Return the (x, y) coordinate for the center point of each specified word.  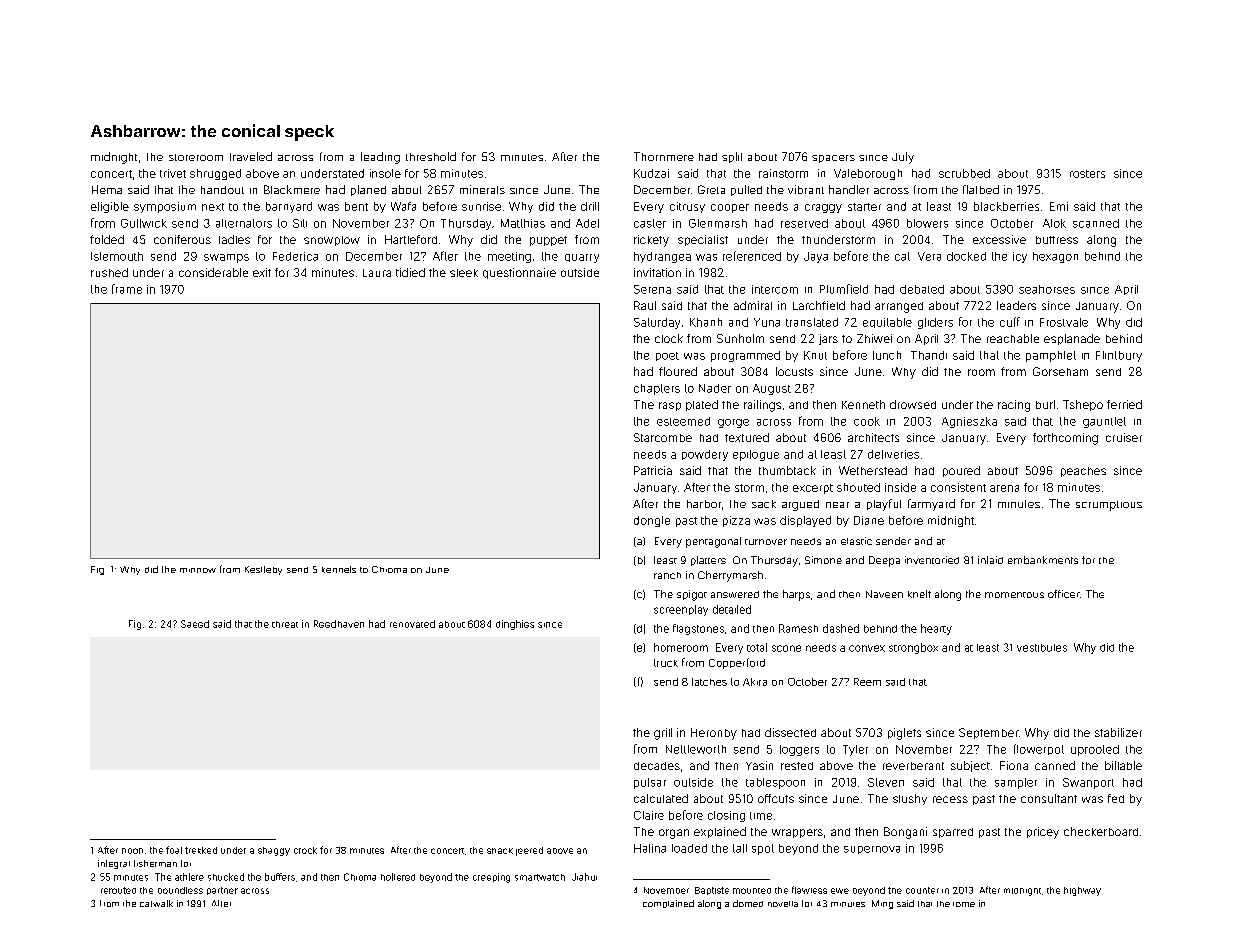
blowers (927, 223)
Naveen (884, 594)
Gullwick (144, 223)
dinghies (515, 625)
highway (1082, 891)
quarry (582, 258)
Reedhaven (339, 624)
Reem (867, 682)
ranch (667, 575)
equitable (887, 323)
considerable (213, 272)
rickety (651, 241)
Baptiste (712, 891)
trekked (201, 850)
